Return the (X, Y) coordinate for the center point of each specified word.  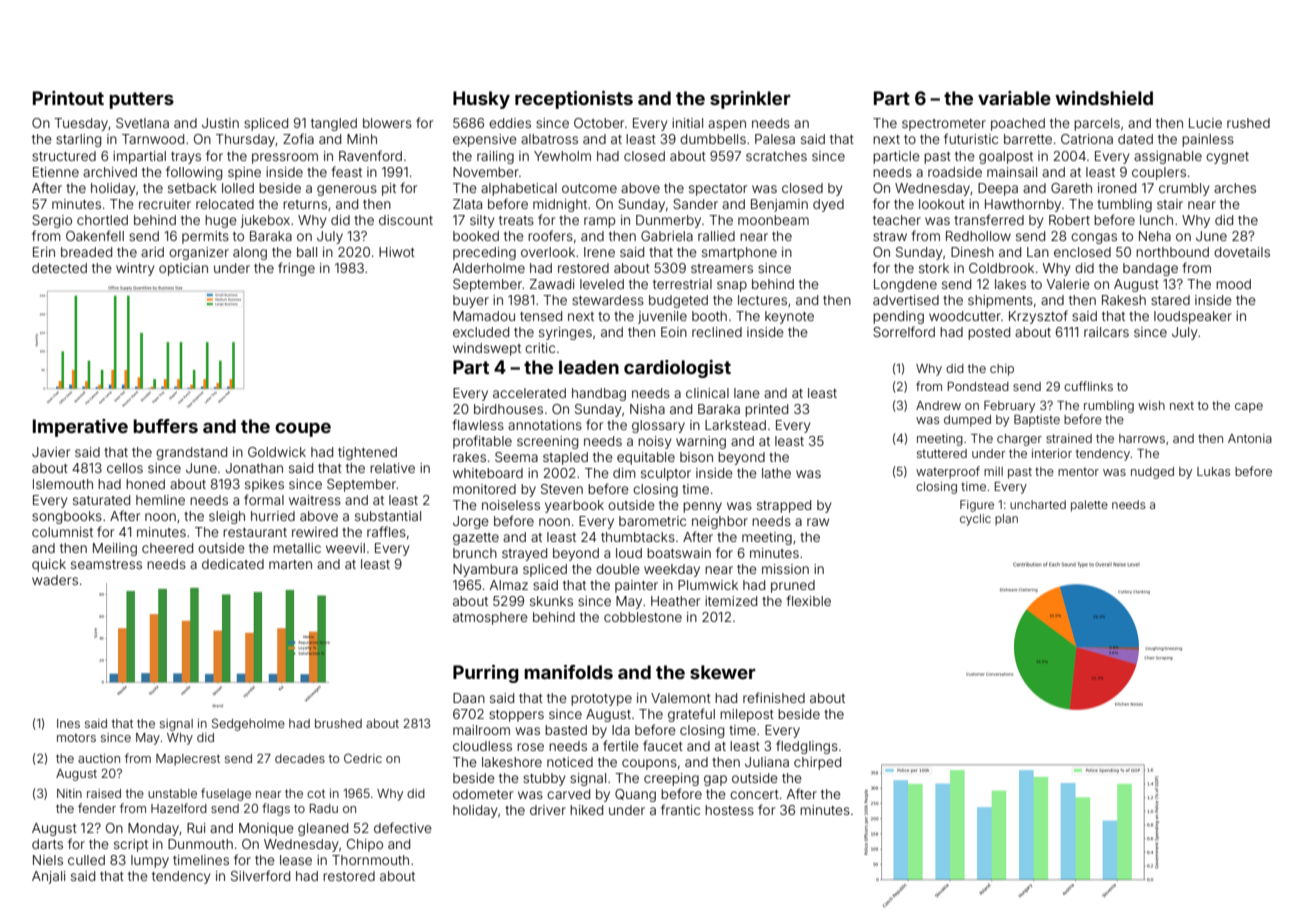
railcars (1106, 332)
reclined (717, 332)
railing (495, 157)
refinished (774, 697)
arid (152, 252)
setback (192, 188)
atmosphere (490, 618)
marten (290, 564)
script (131, 845)
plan (1006, 519)
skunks (551, 601)
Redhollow (978, 236)
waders (55, 580)
